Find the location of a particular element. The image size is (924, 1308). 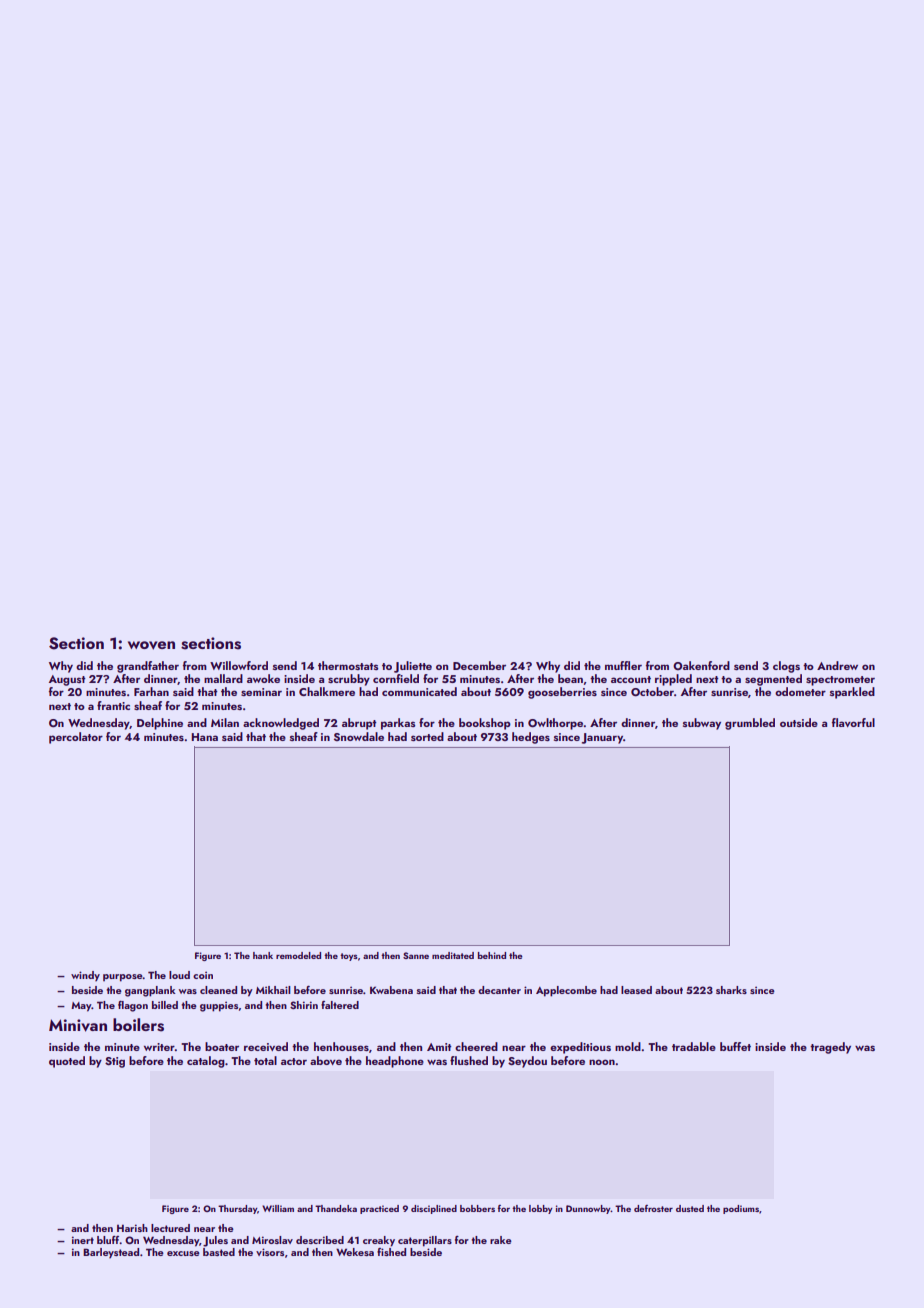

Miroslav is located at coordinates (272, 1240).
